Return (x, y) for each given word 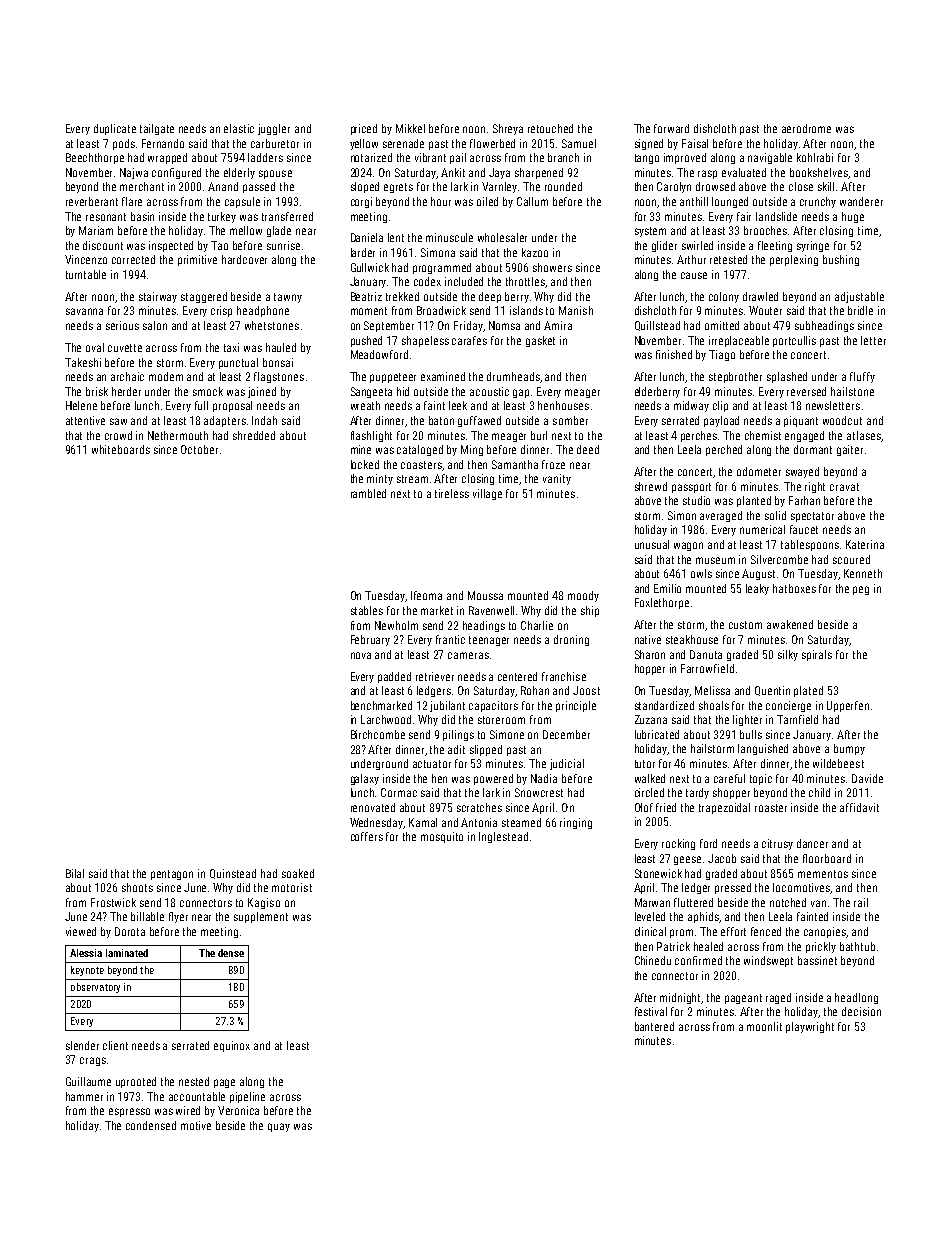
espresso (129, 1112)
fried (666, 807)
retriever (435, 676)
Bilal (75, 873)
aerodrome (806, 128)
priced (364, 129)
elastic (239, 128)
